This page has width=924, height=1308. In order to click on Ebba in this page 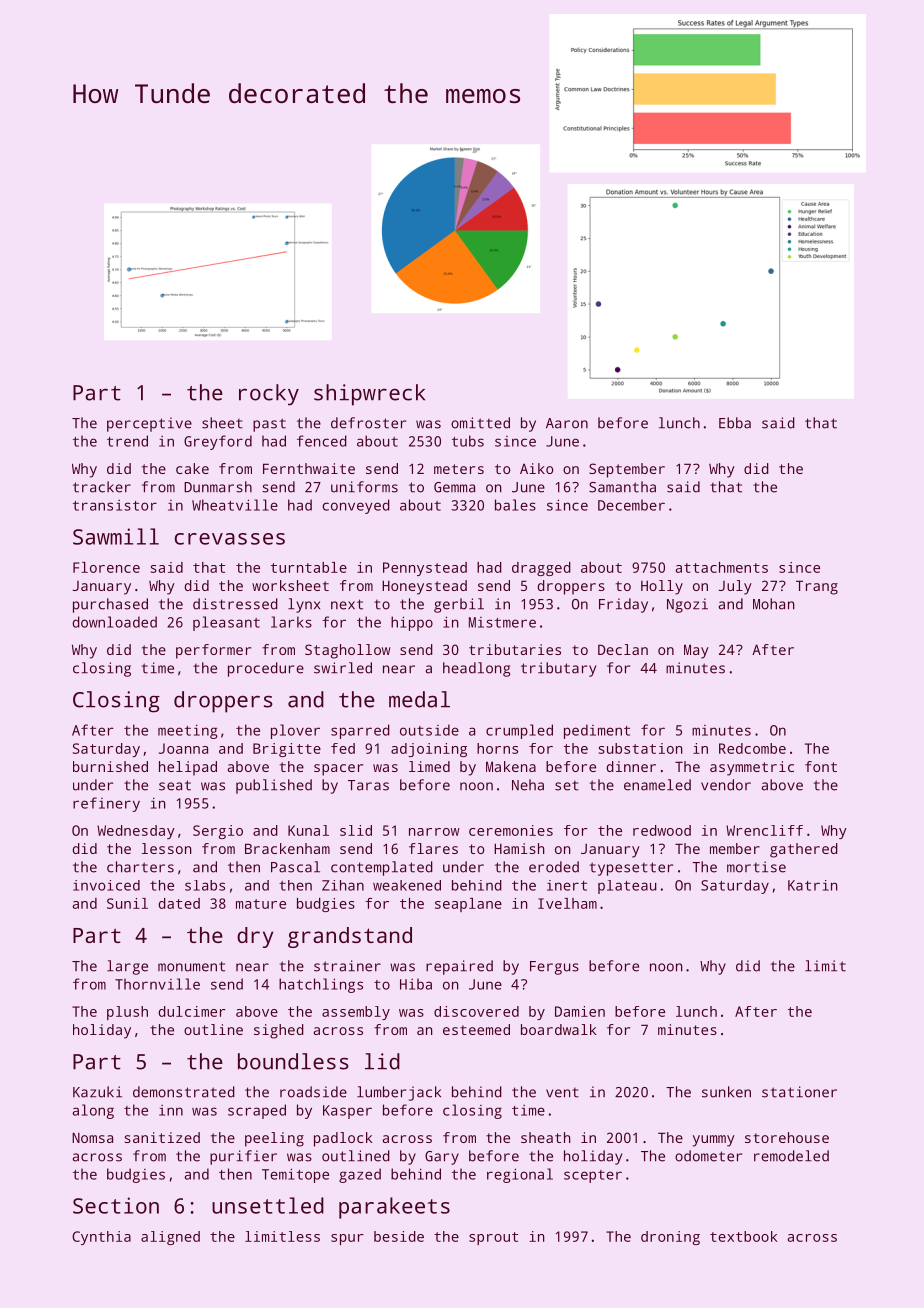, I will do `click(735, 423)`.
